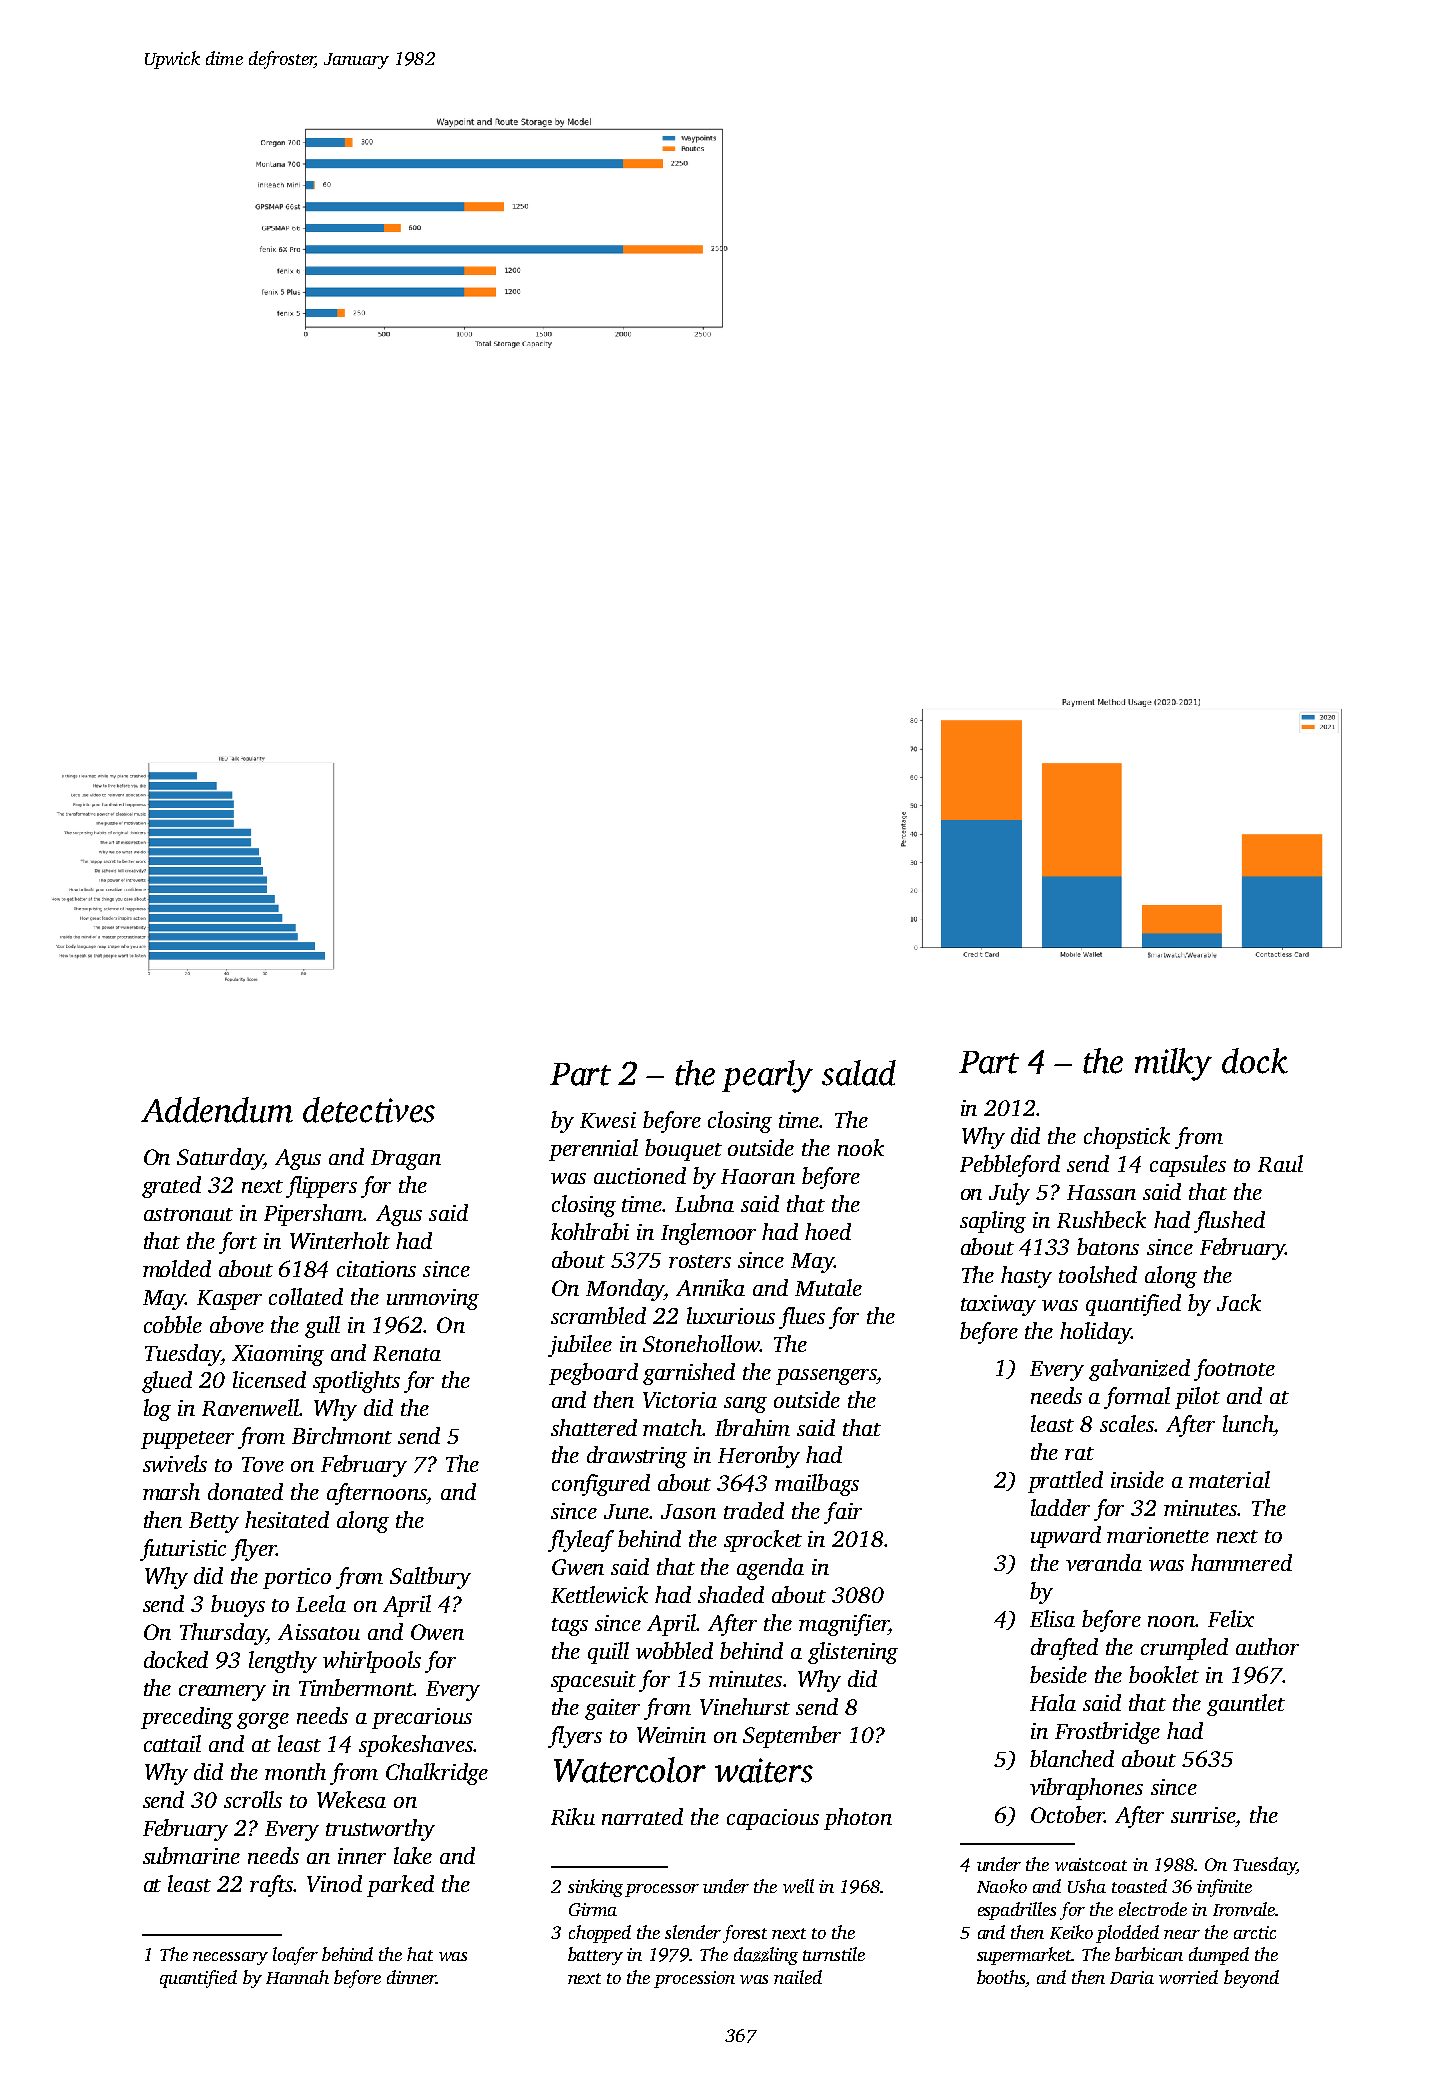 The image size is (1450, 2100). What do you see at coordinates (859, 1073) in the image?
I see `salad` at bounding box center [859, 1073].
